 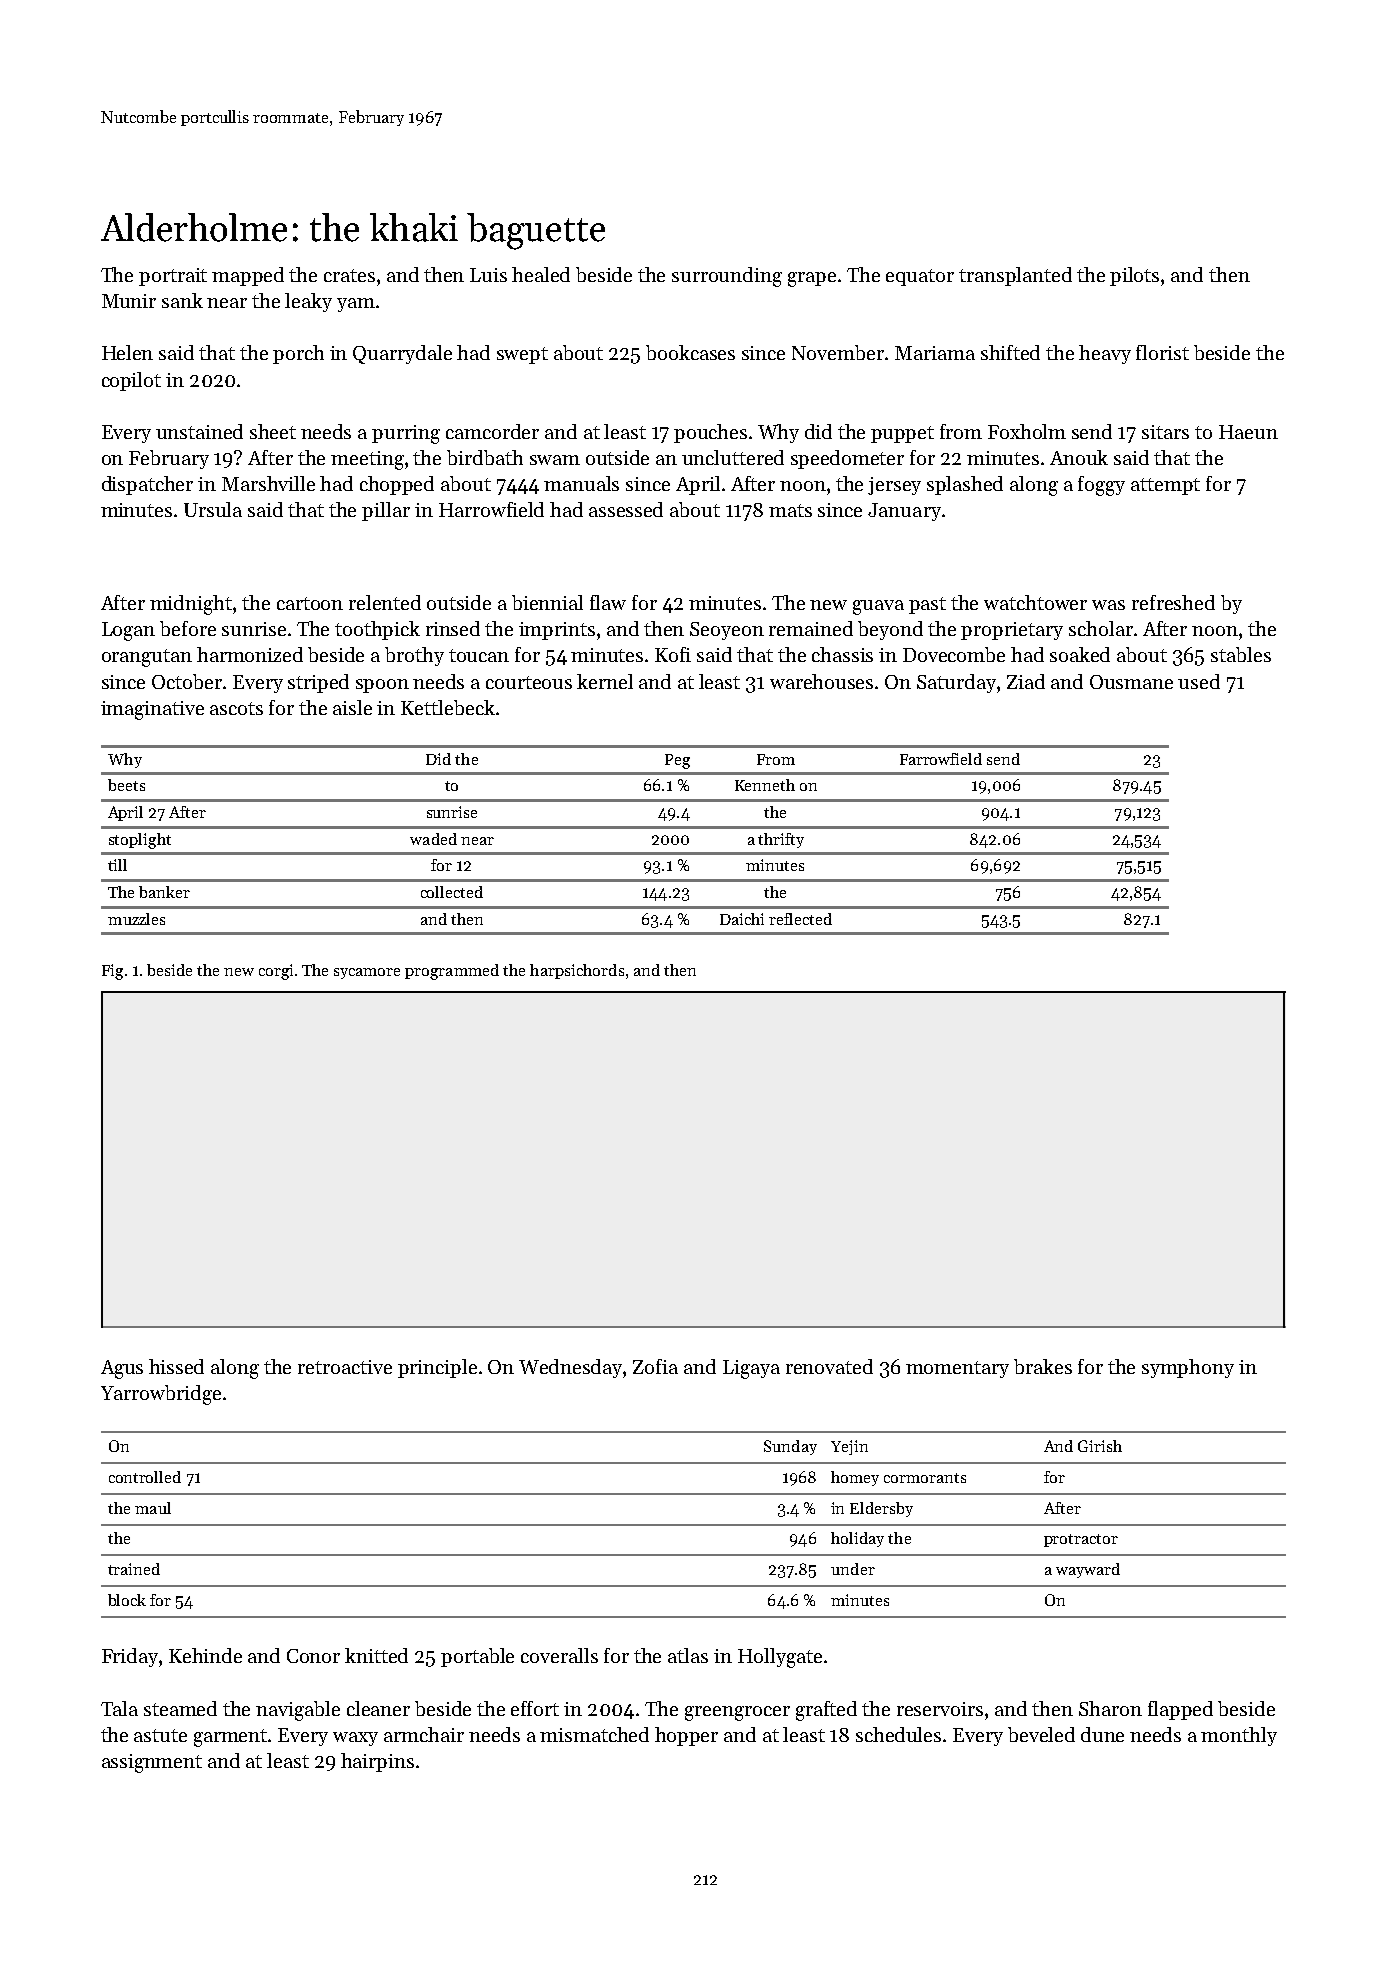 I want to click on dune, so click(x=1102, y=1734).
